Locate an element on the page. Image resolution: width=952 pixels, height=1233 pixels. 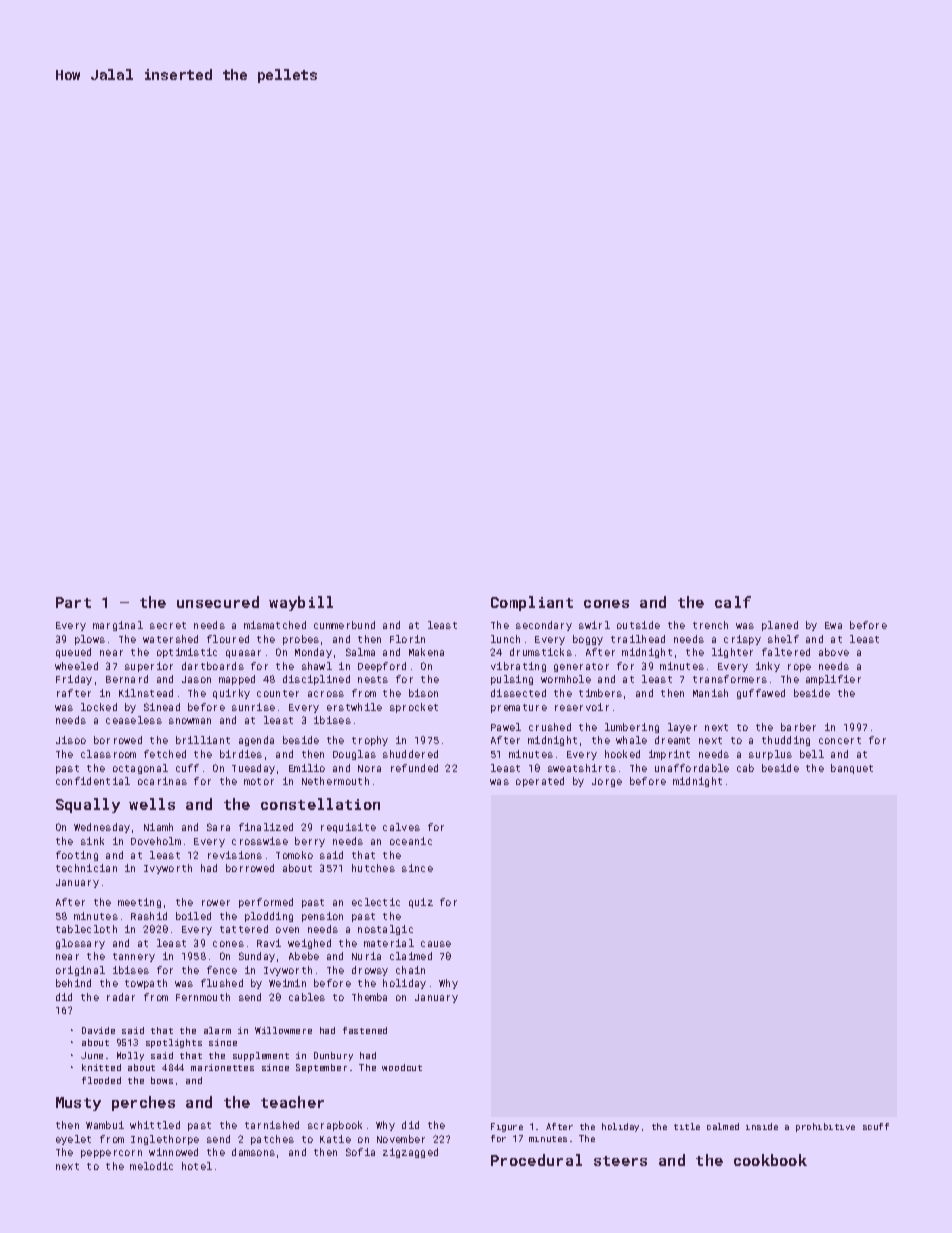
rower is located at coordinates (216, 903).
